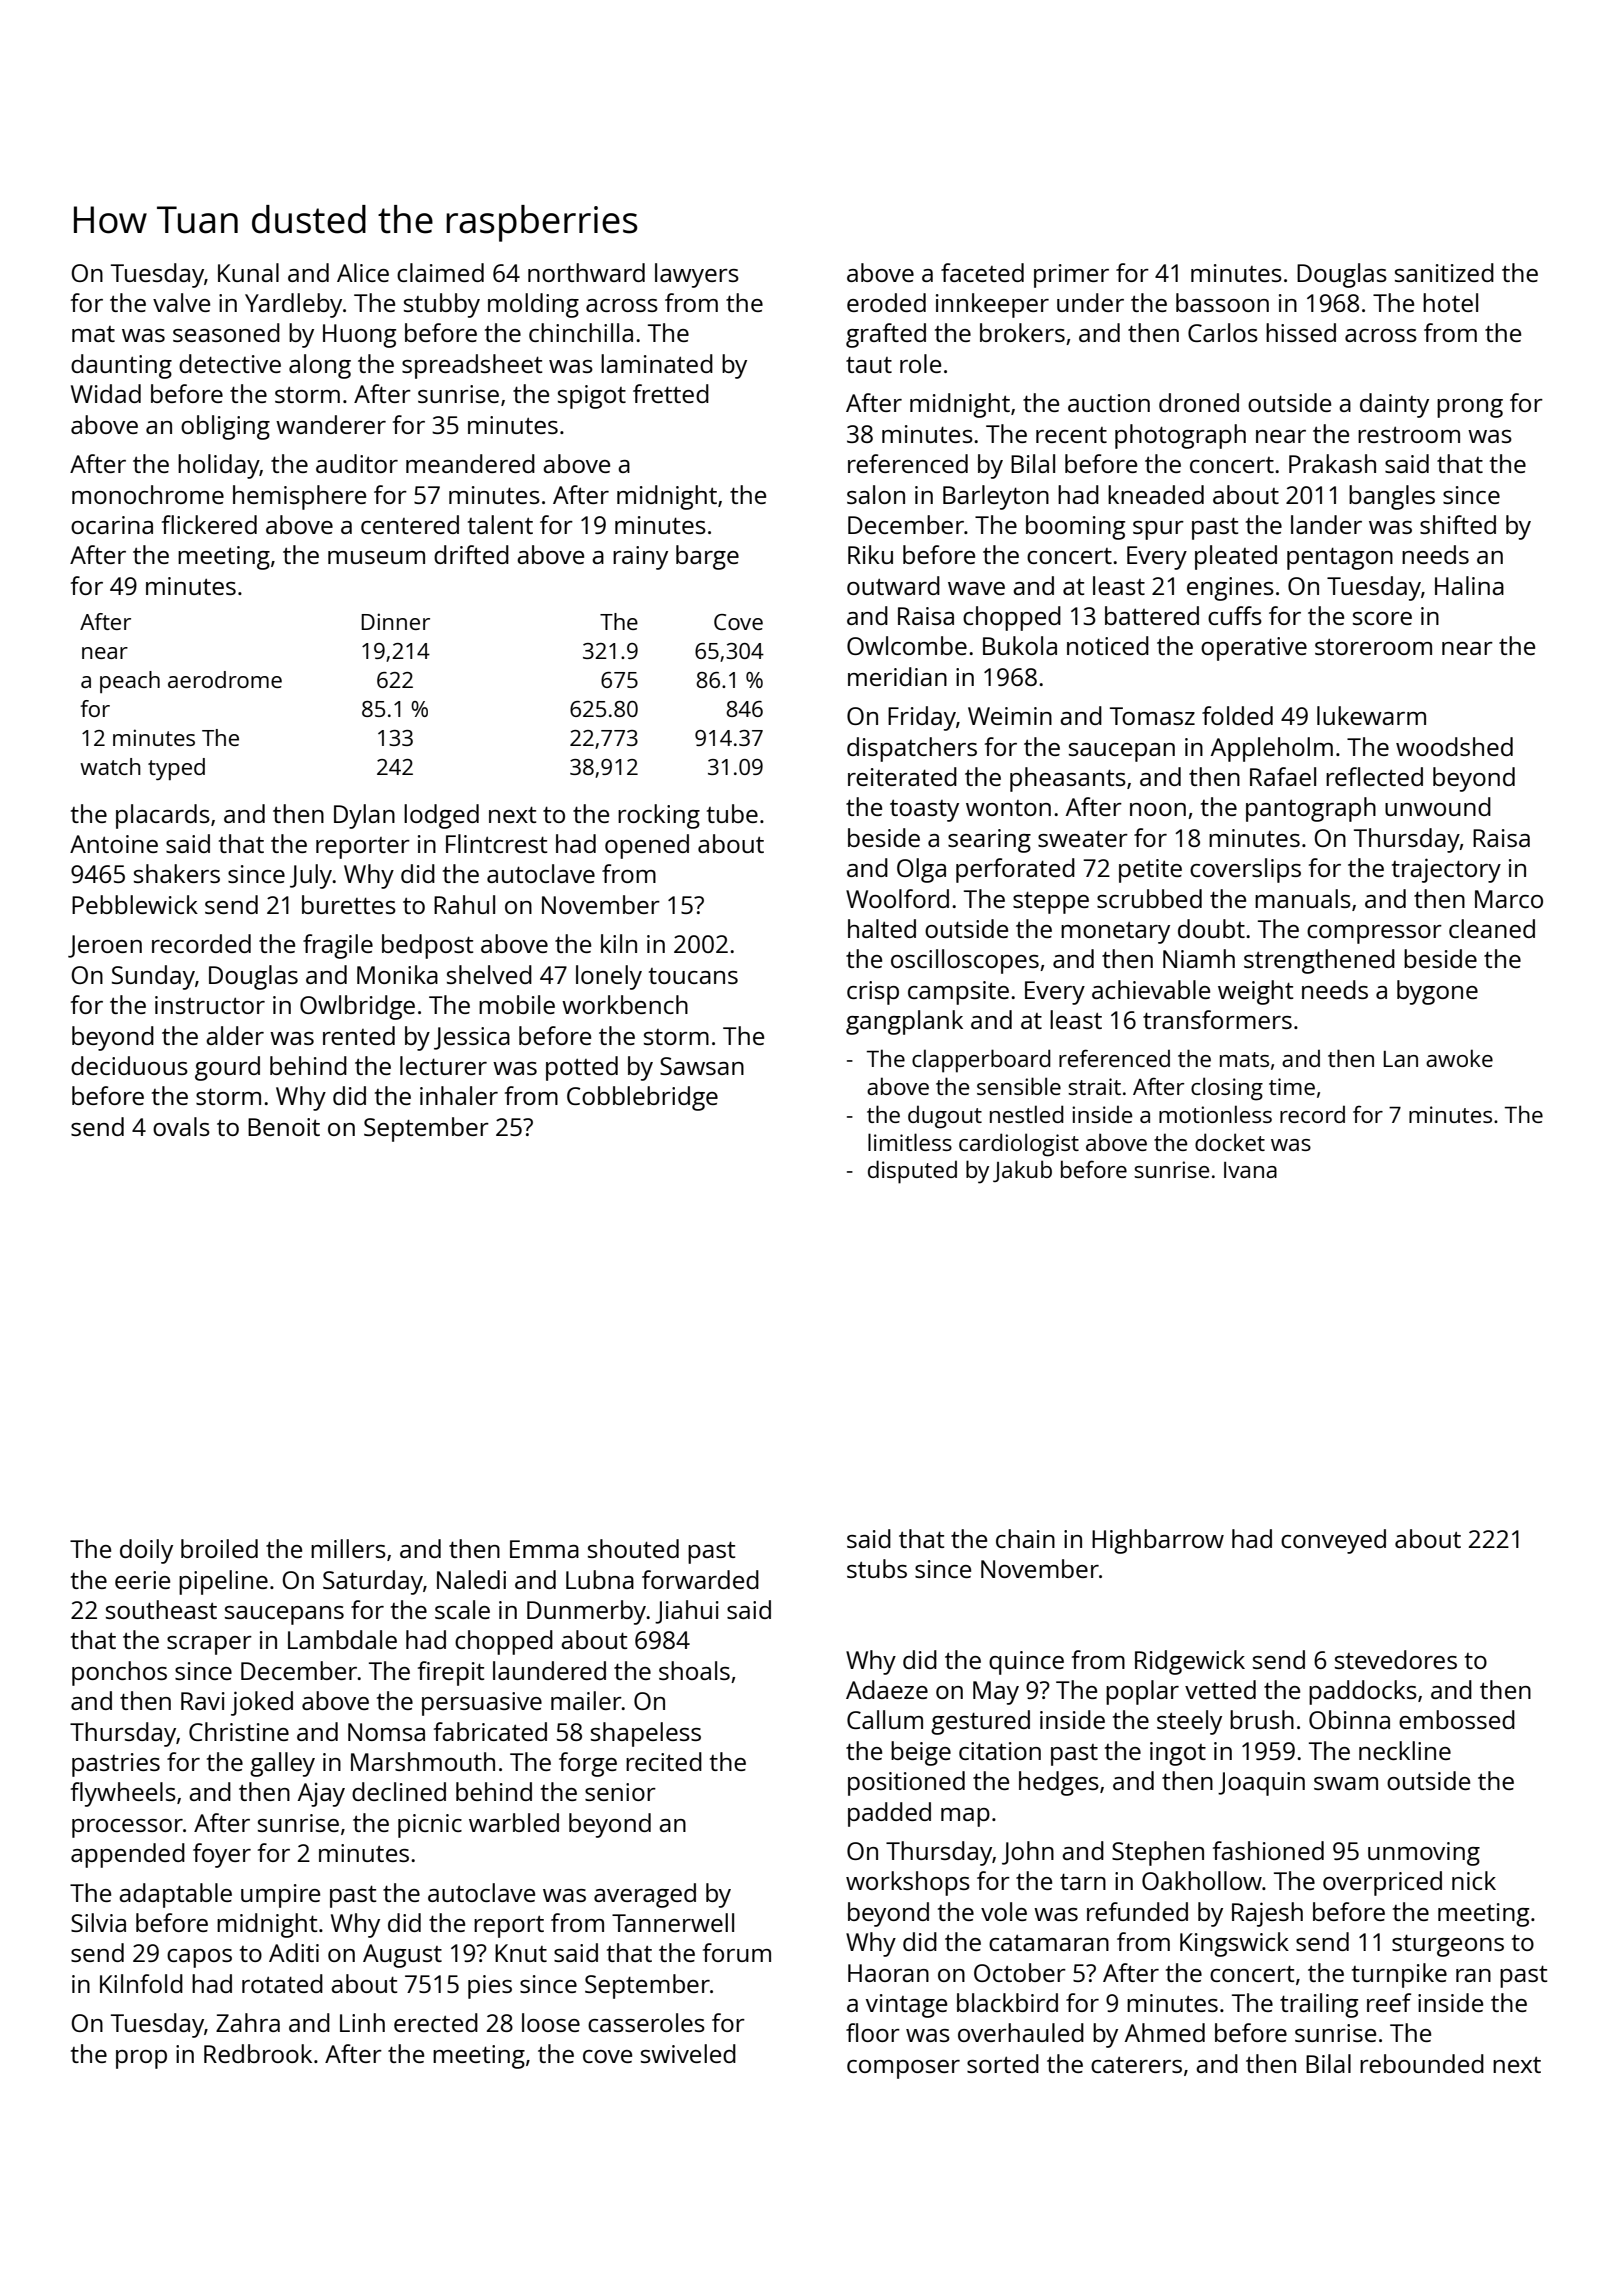 This screenshot has width=1620, height=2292. What do you see at coordinates (141, 2059) in the screenshot?
I see `prop` at bounding box center [141, 2059].
